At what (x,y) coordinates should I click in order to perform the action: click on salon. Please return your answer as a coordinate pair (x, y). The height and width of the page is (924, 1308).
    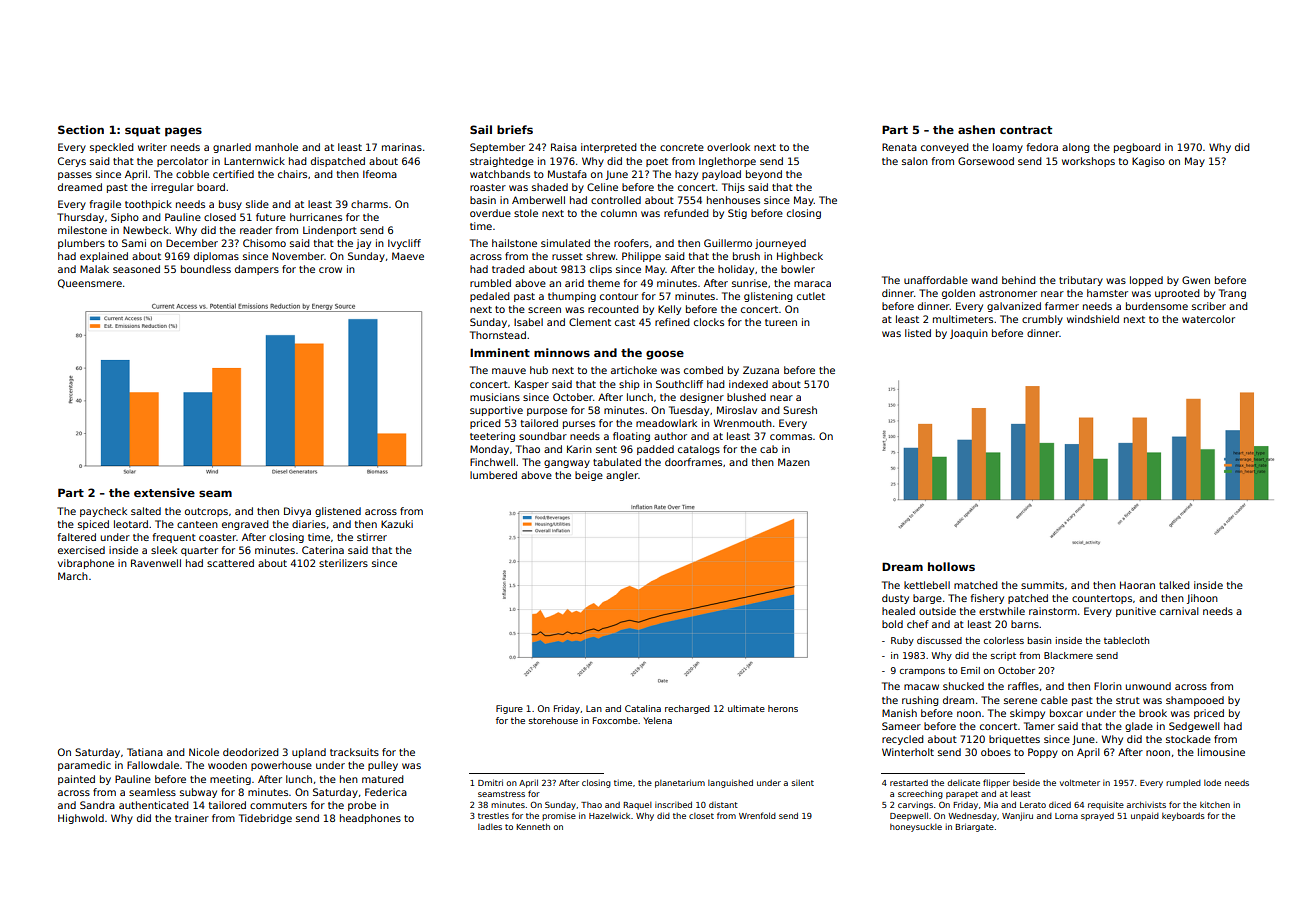
    Looking at the image, I should click on (915, 161).
